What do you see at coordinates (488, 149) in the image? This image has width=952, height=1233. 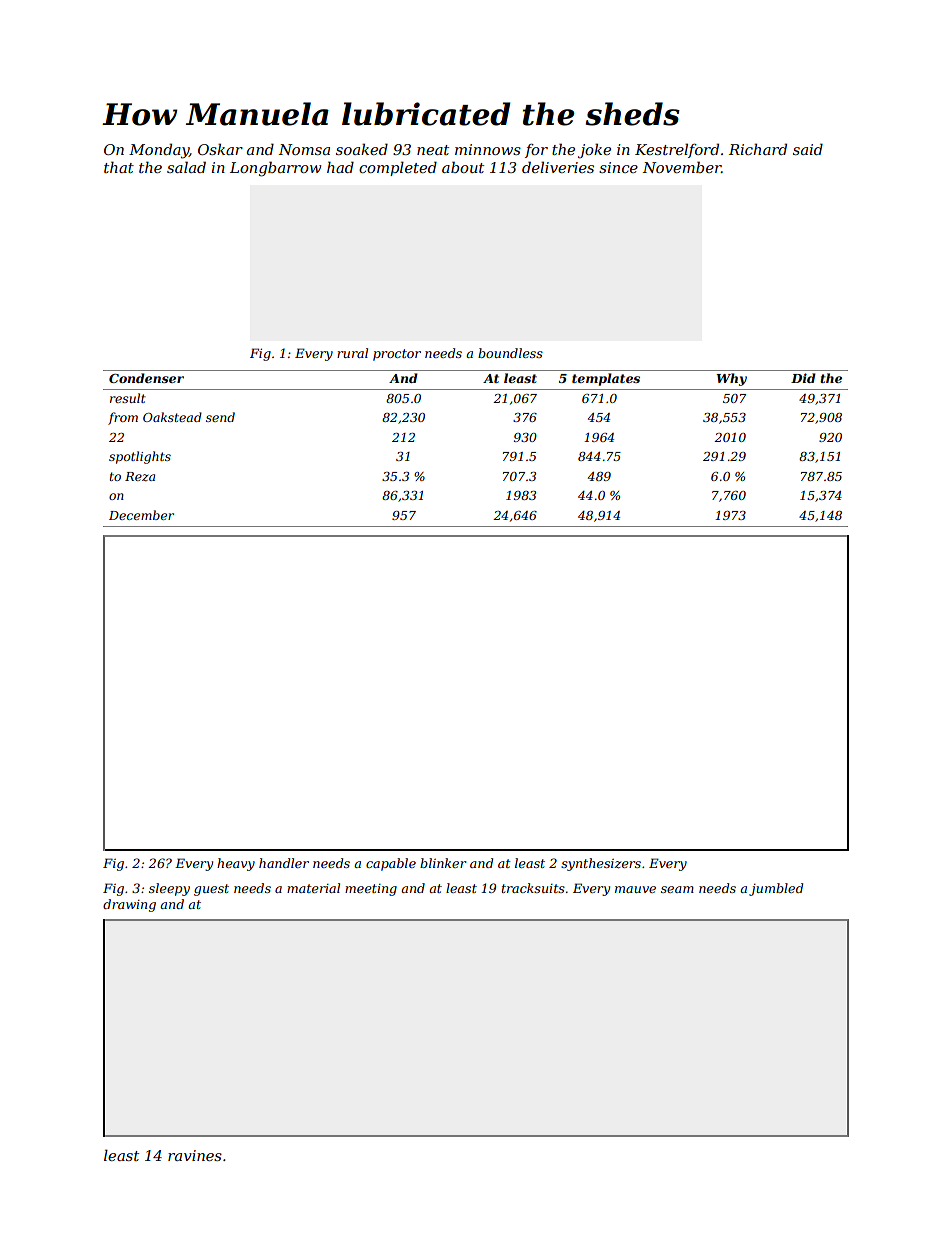 I see `minnows` at bounding box center [488, 149].
